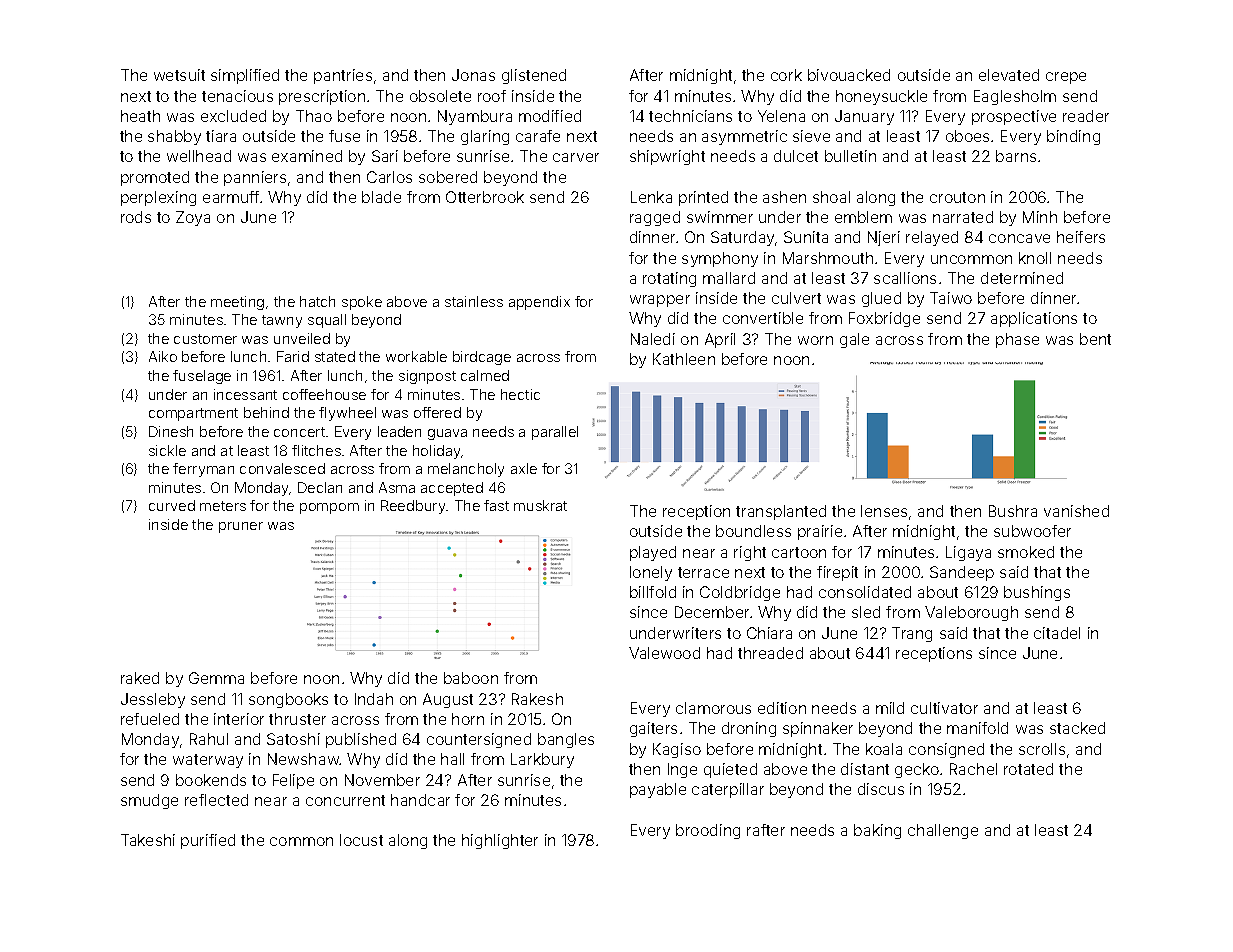 This image has width=1233, height=952. Describe the element at coordinates (799, 552) in the image. I see `cartoon` at that location.
